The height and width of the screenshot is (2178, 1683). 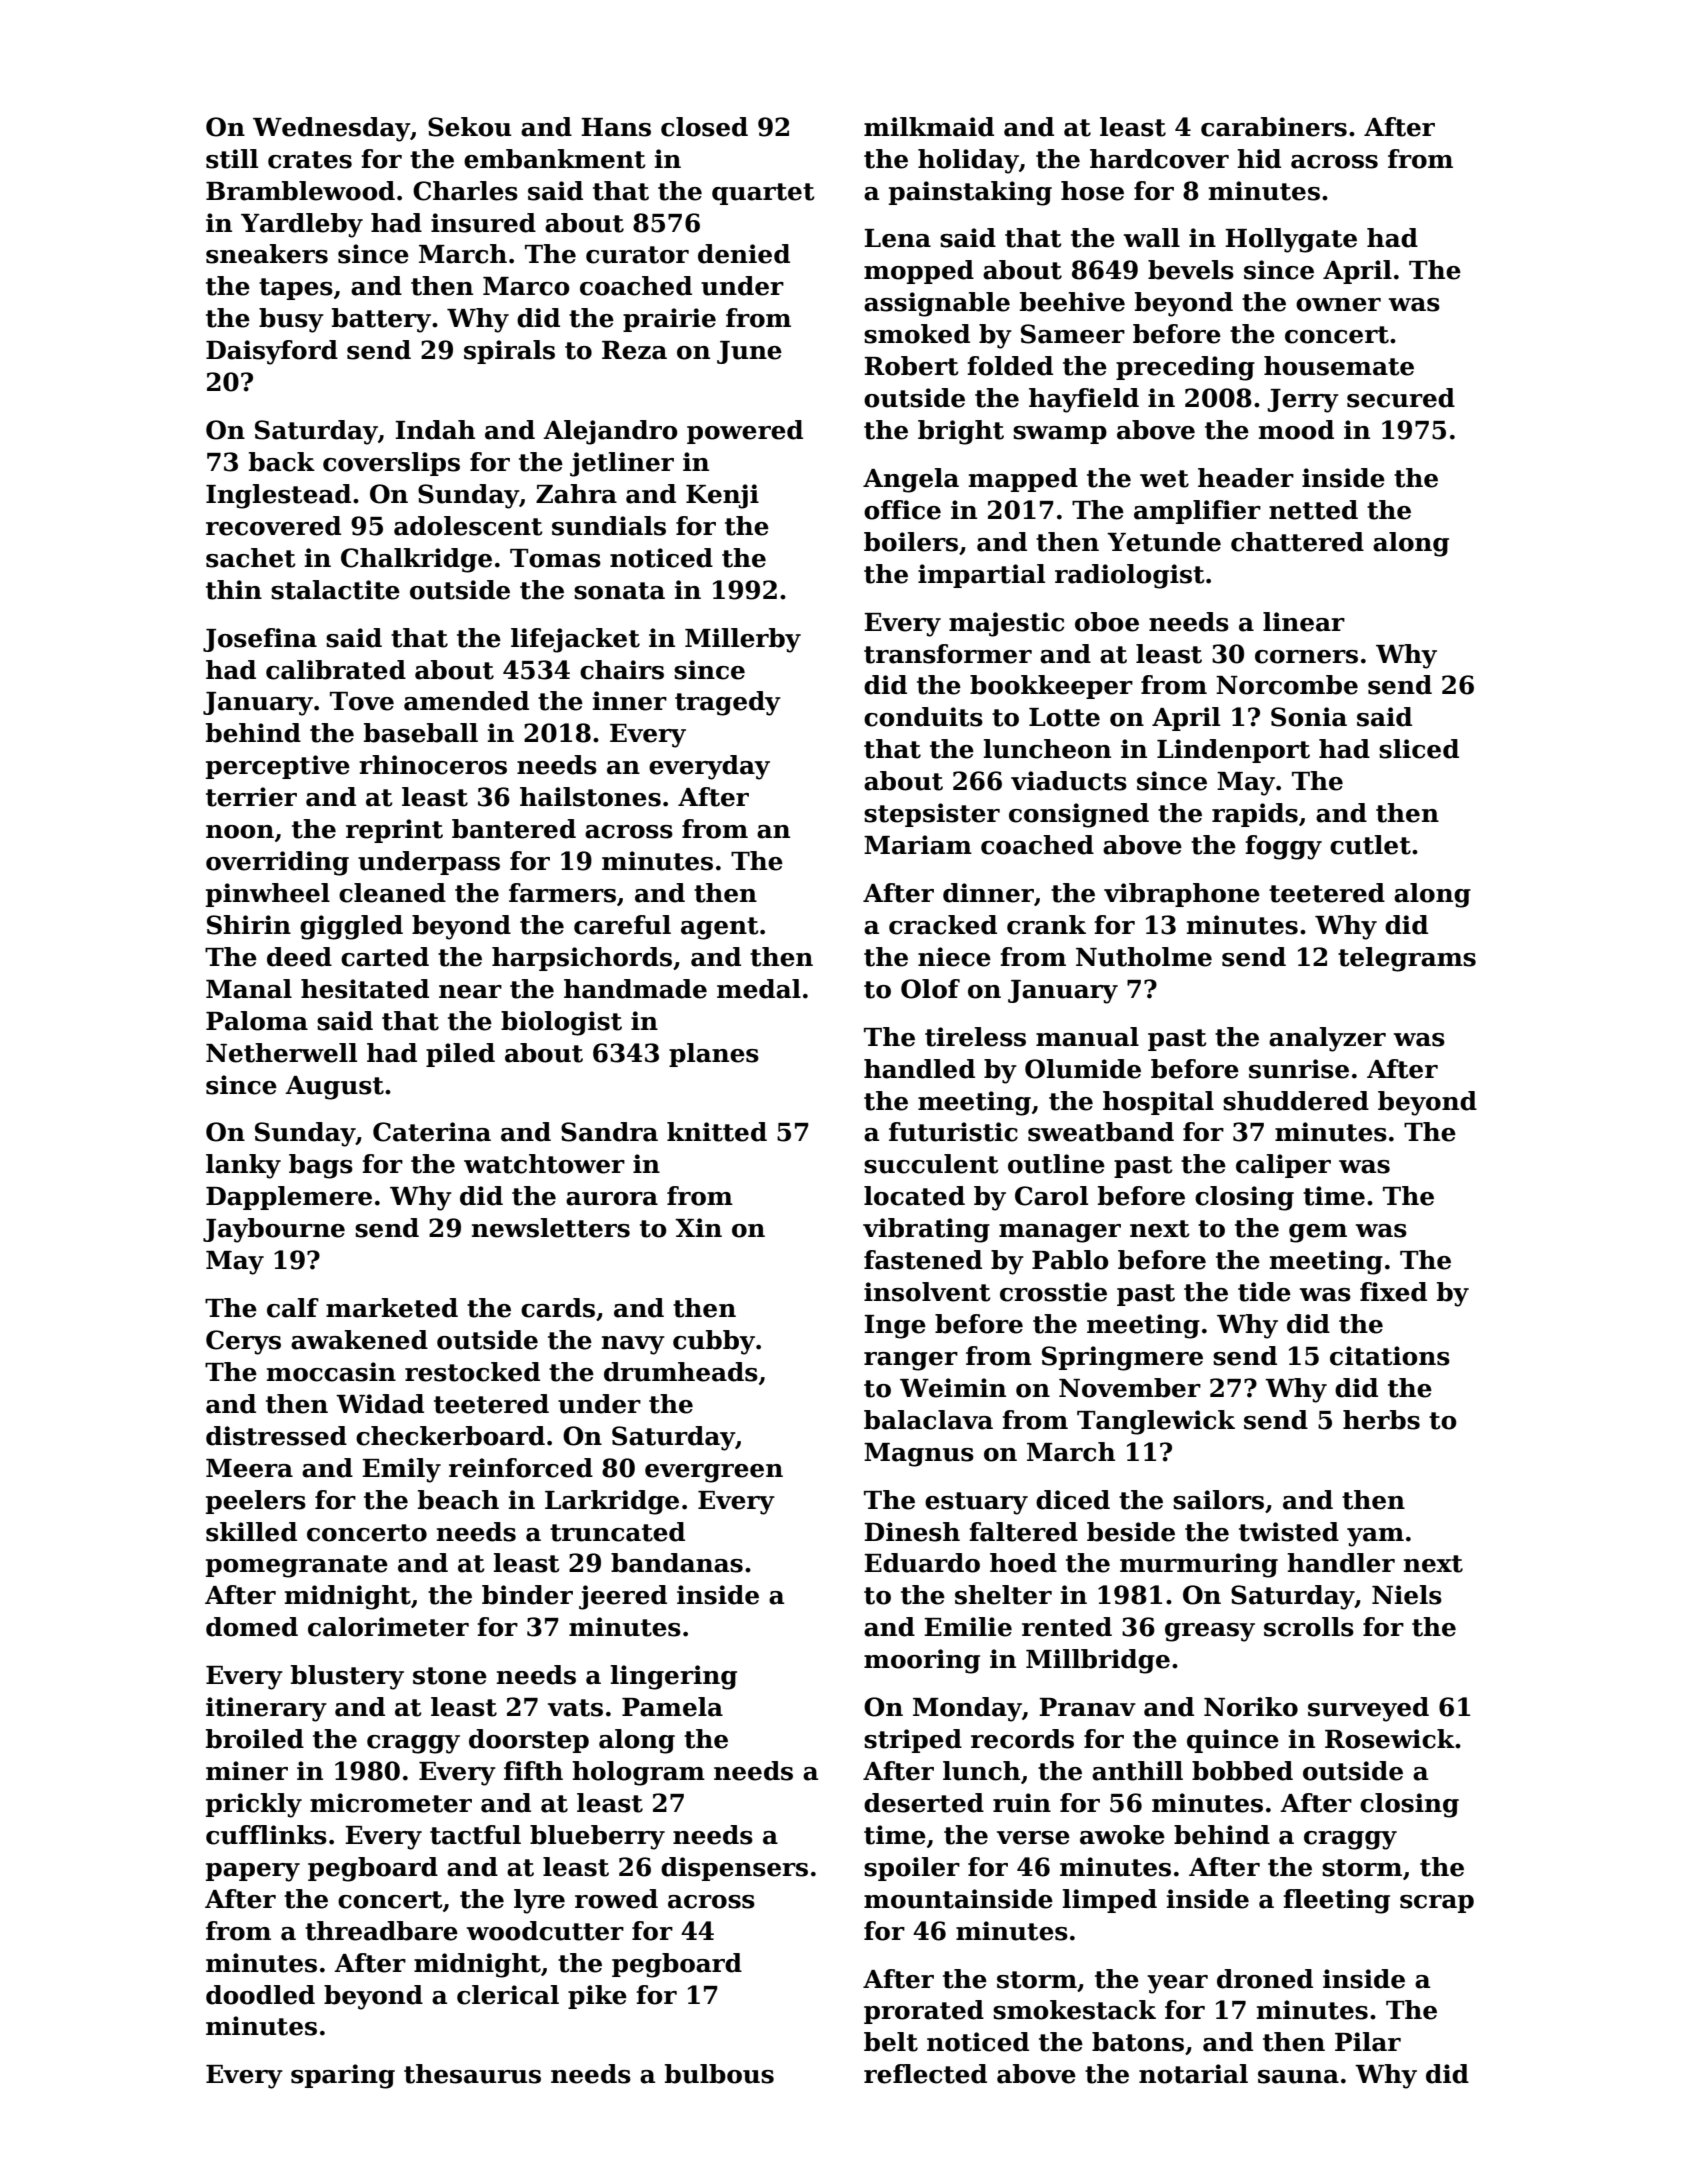 What do you see at coordinates (278, 767) in the screenshot?
I see `perceptive` at bounding box center [278, 767].
